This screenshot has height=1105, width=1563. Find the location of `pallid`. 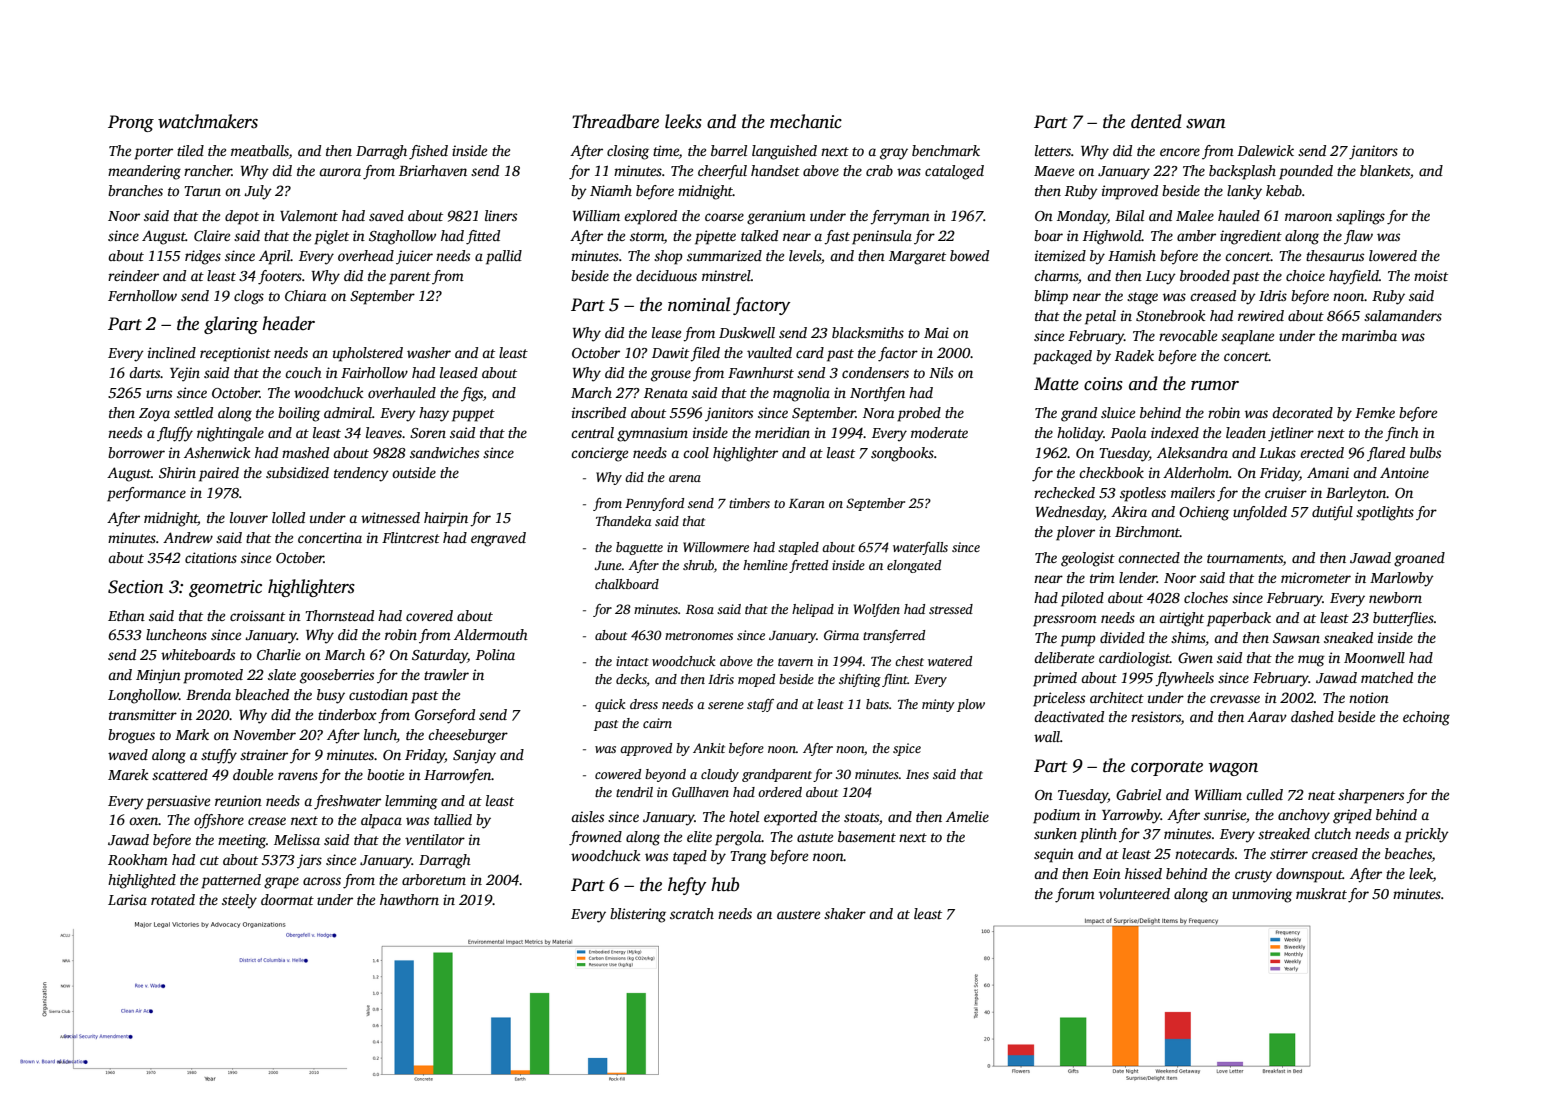

pallid is located at coordinates (504, 257).
